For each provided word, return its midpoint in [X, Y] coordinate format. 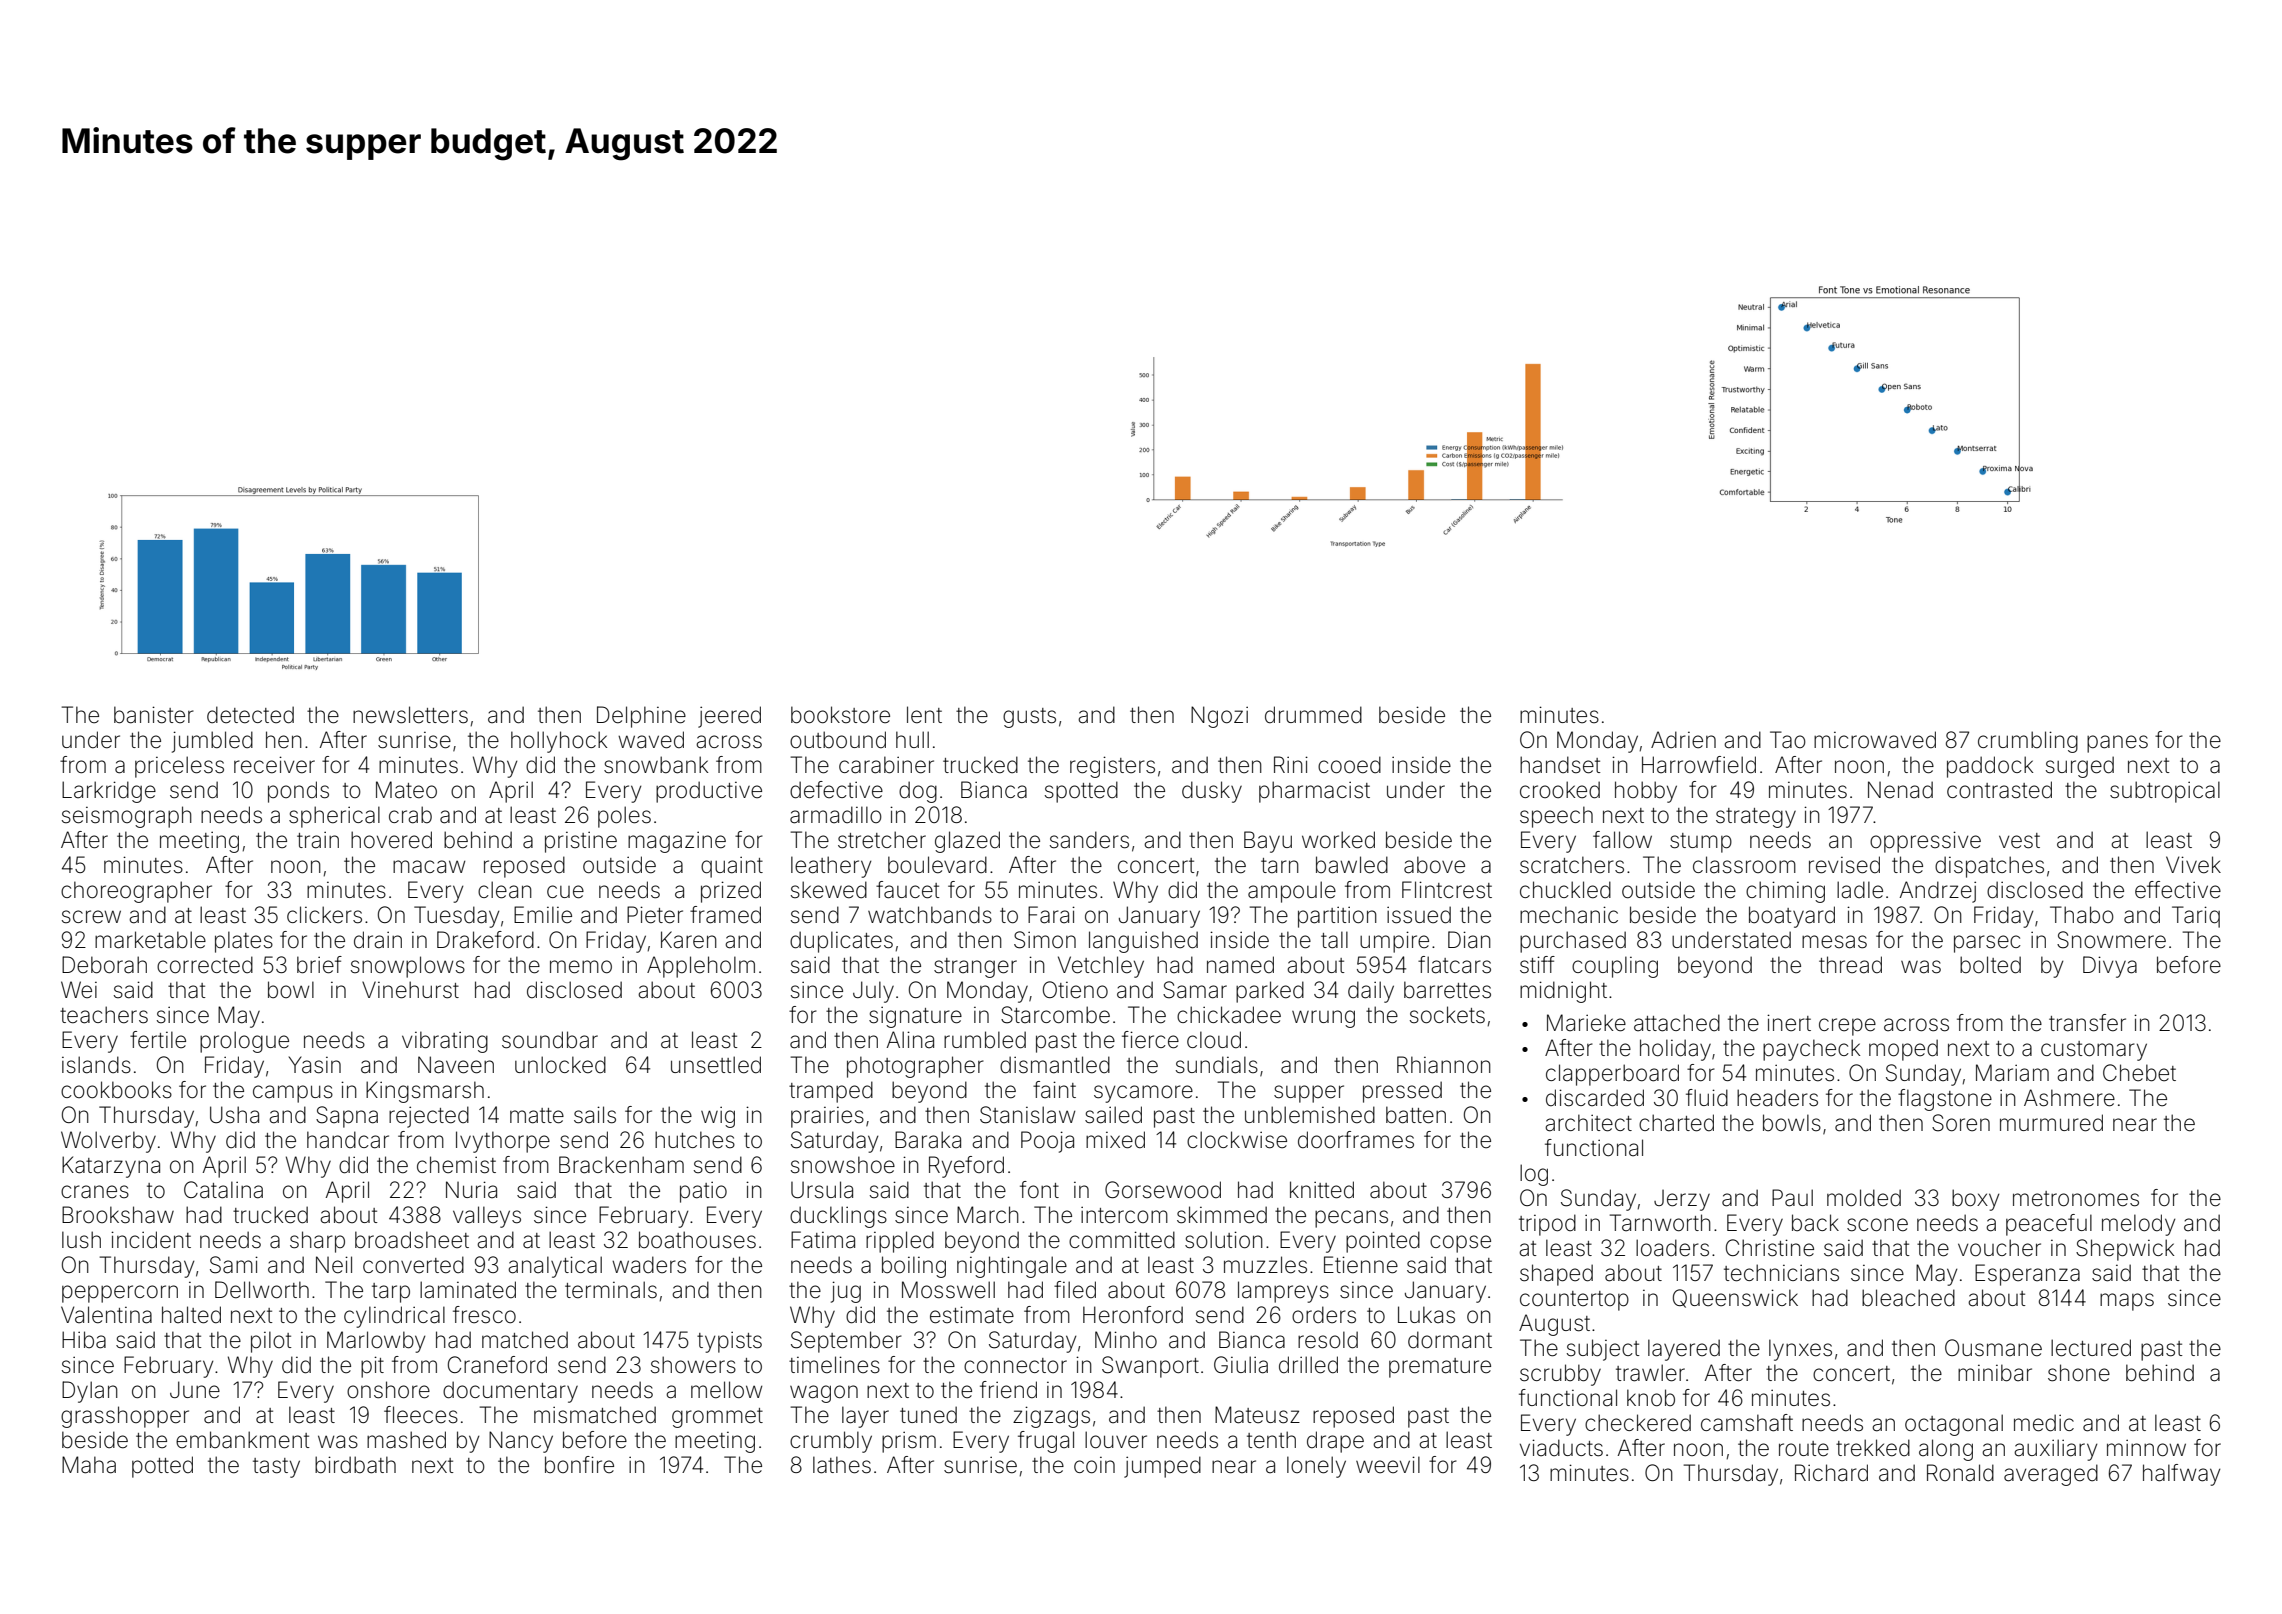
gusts [1029, 718]
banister [154, 715]
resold [1328, 1340]
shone [2079, 1373]
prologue [244, 1042]
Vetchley [1101, 967]
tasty [276, 1468]
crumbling [2028, 742]
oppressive [1925, 842]
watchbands [930, 915]
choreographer [136, 892]
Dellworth [262, 1290]
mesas [1834, 942]
